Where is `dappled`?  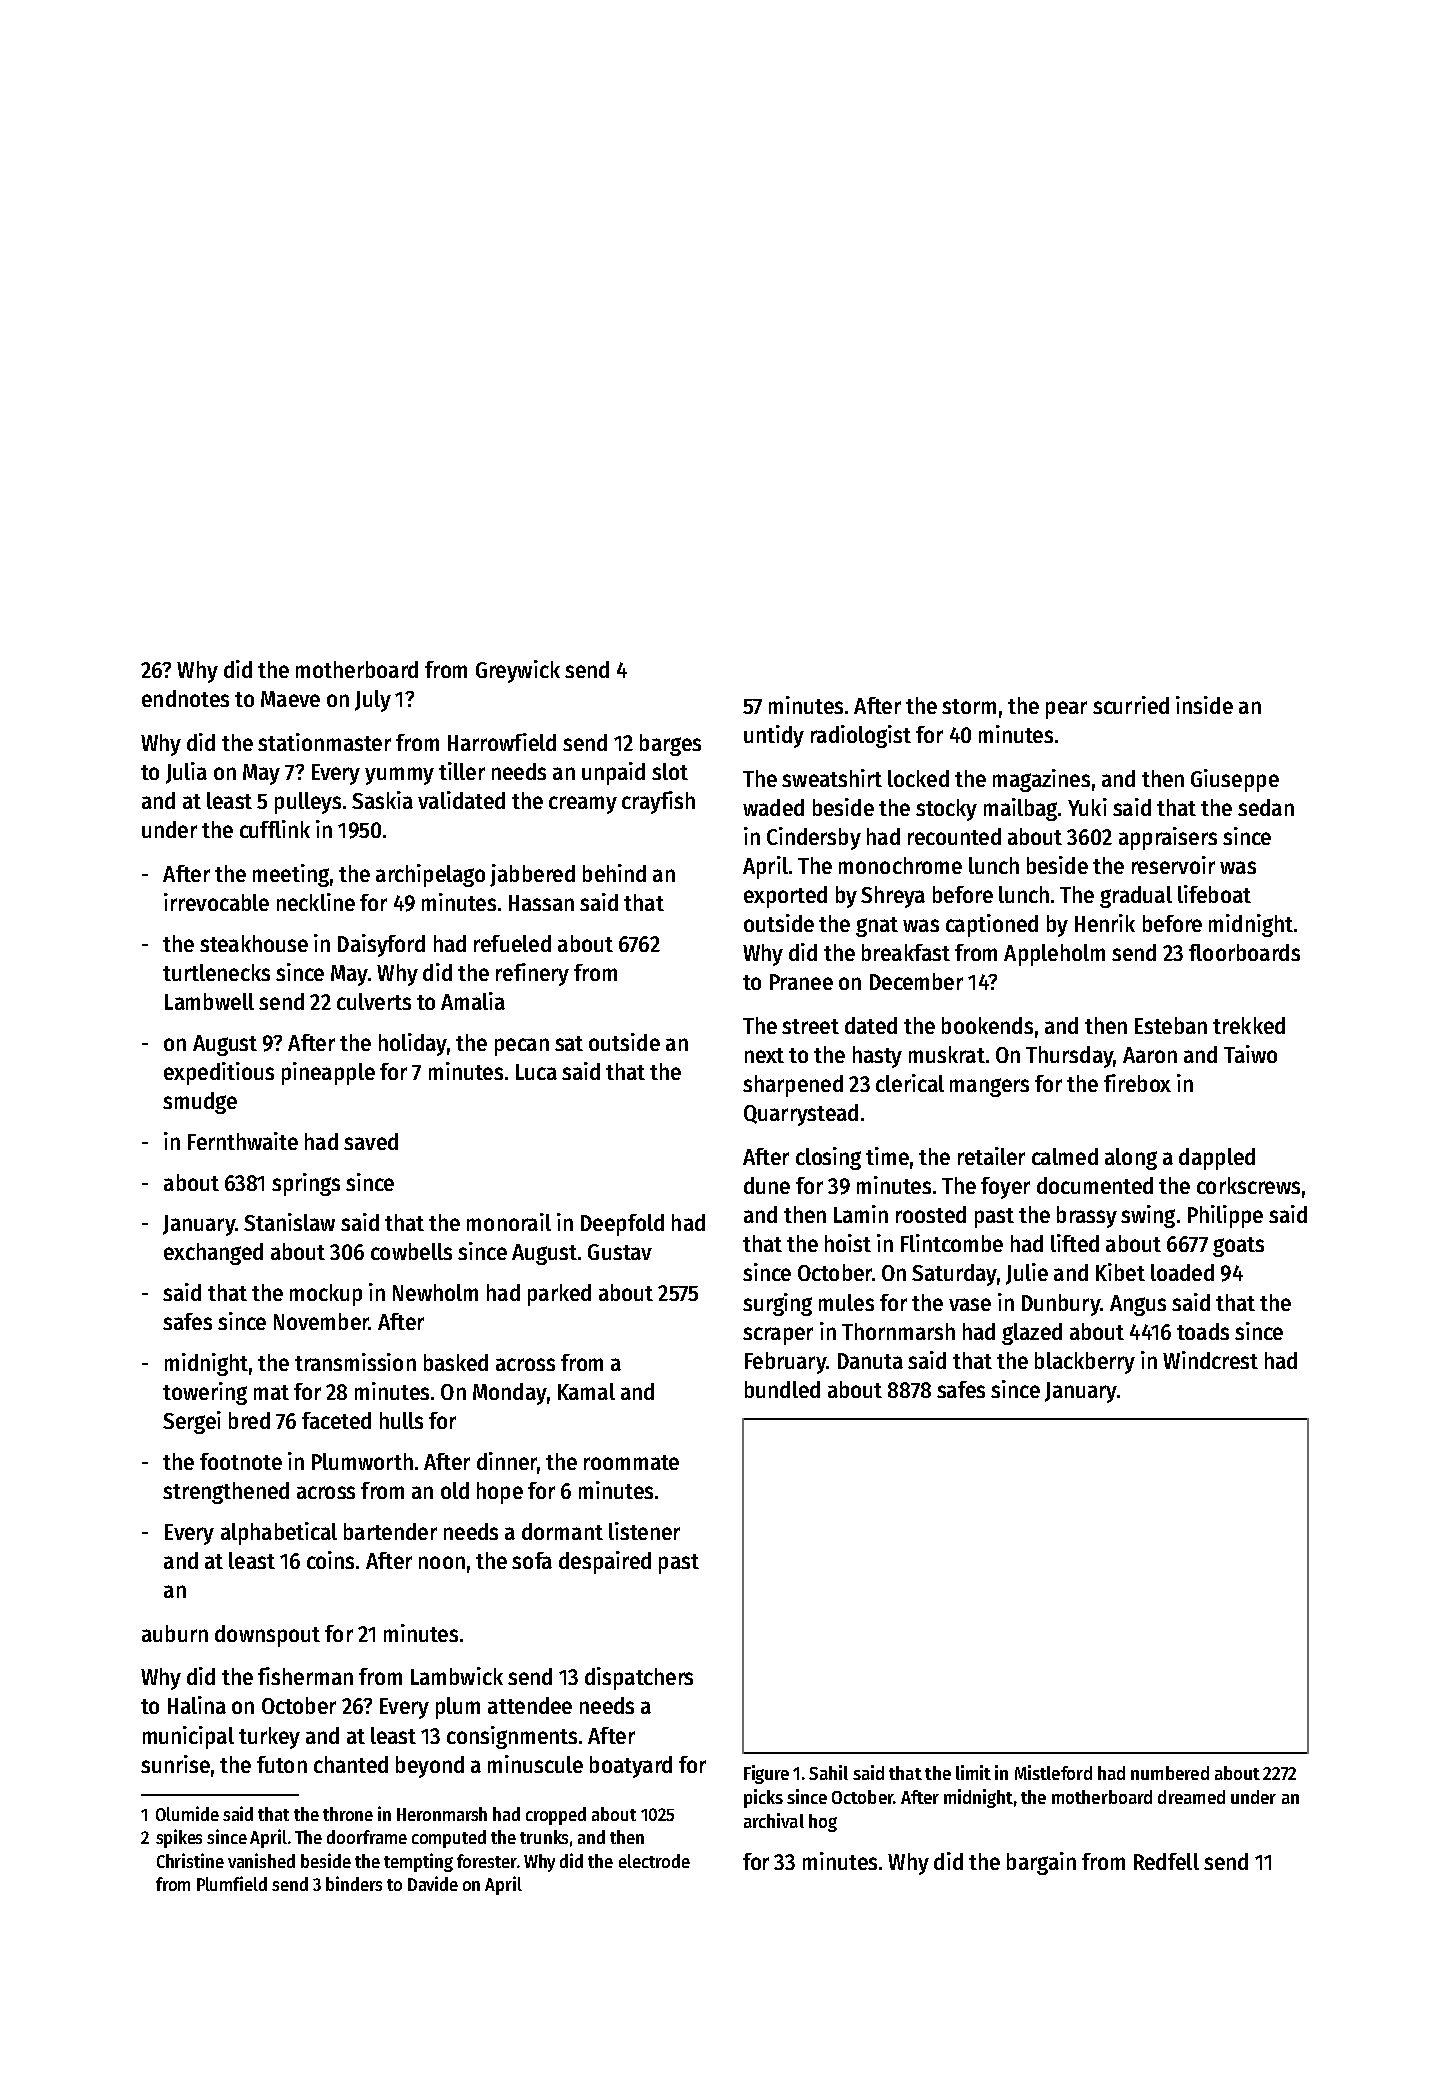 dappled is located at coordinates (1217, 1159).
